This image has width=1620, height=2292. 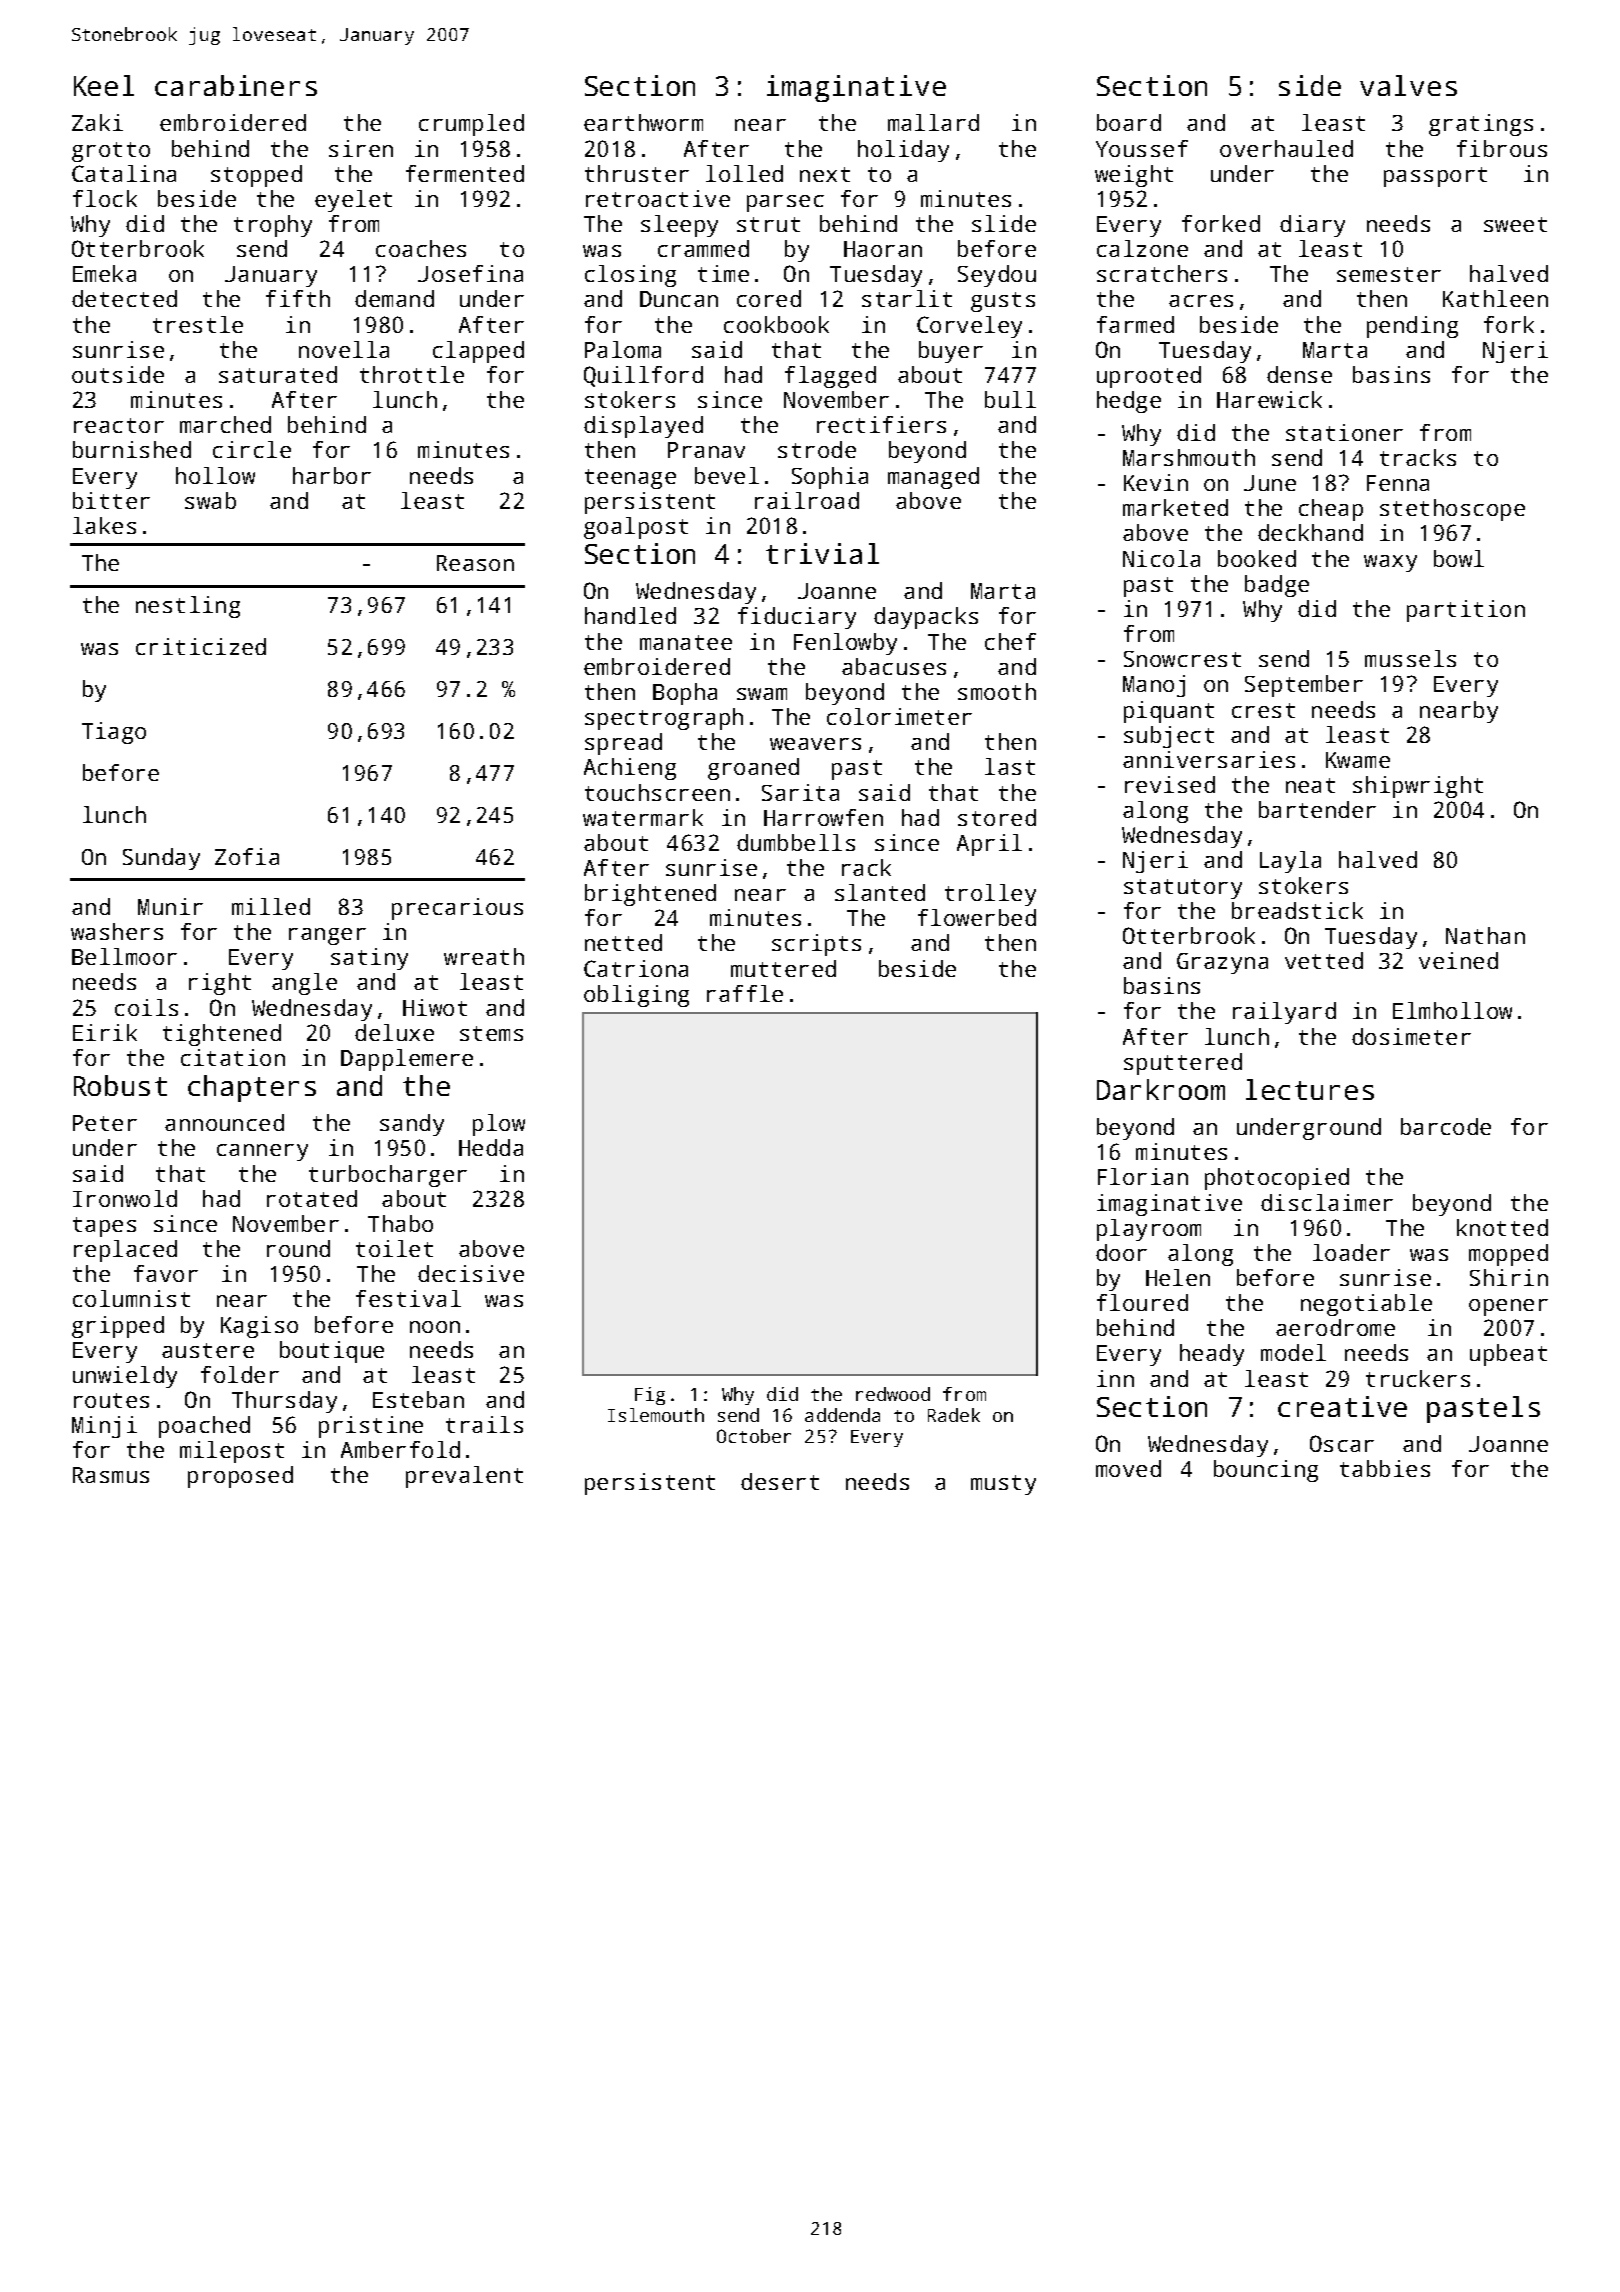 I want to click on swab, so click(x=210, y=500).
